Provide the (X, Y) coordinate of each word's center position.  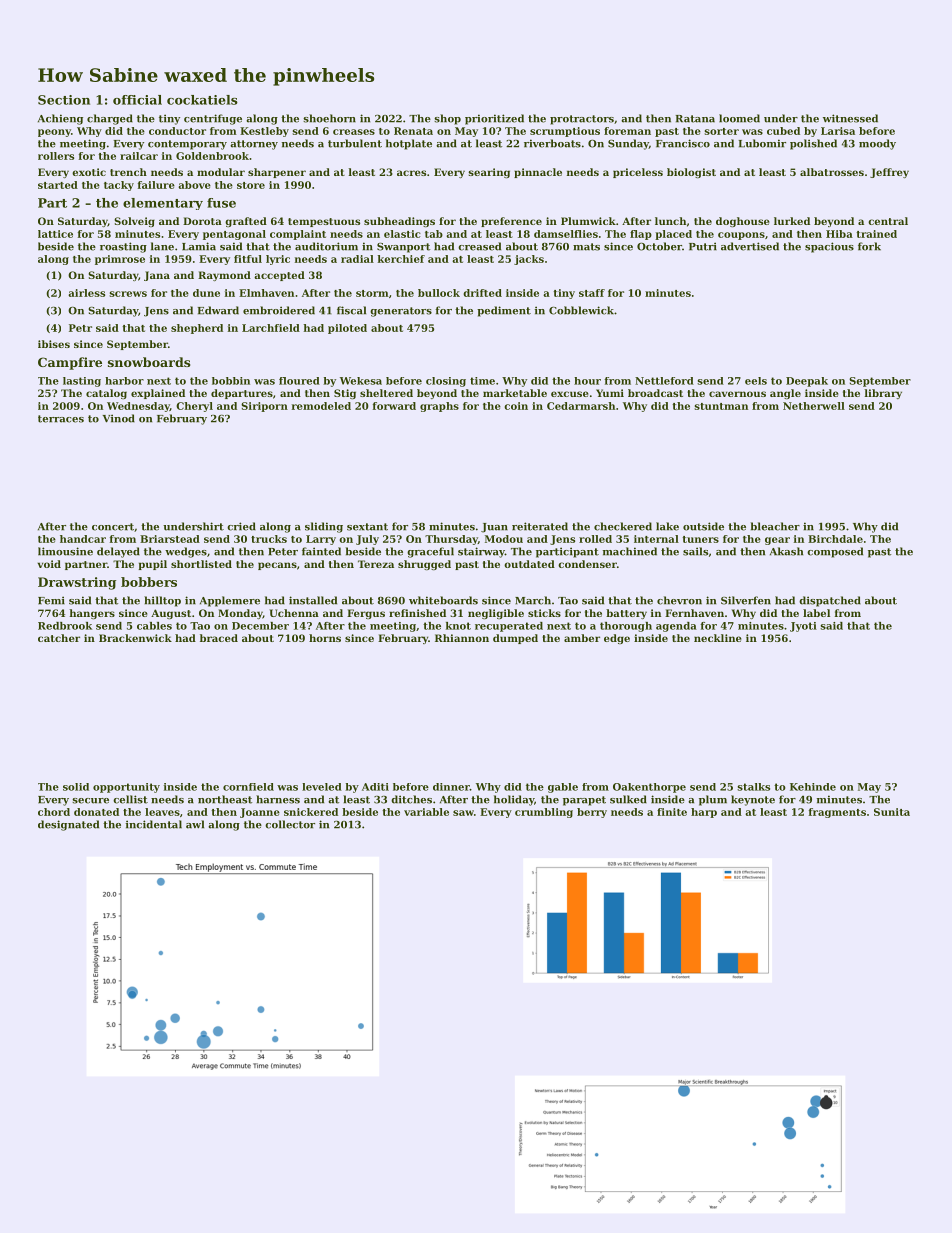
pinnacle (538, 173)
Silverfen (746, 600)
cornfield (248, 787)
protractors (582, 120)
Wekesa (361, 381)
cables (154, 626)
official (137, 100)
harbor (124, 381)
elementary (163, 204)
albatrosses (832, 172)
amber (582, 638)
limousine (65, 551)
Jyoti (803, 627)
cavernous (737, 394)
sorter (722, 131)
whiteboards (443, 600)
